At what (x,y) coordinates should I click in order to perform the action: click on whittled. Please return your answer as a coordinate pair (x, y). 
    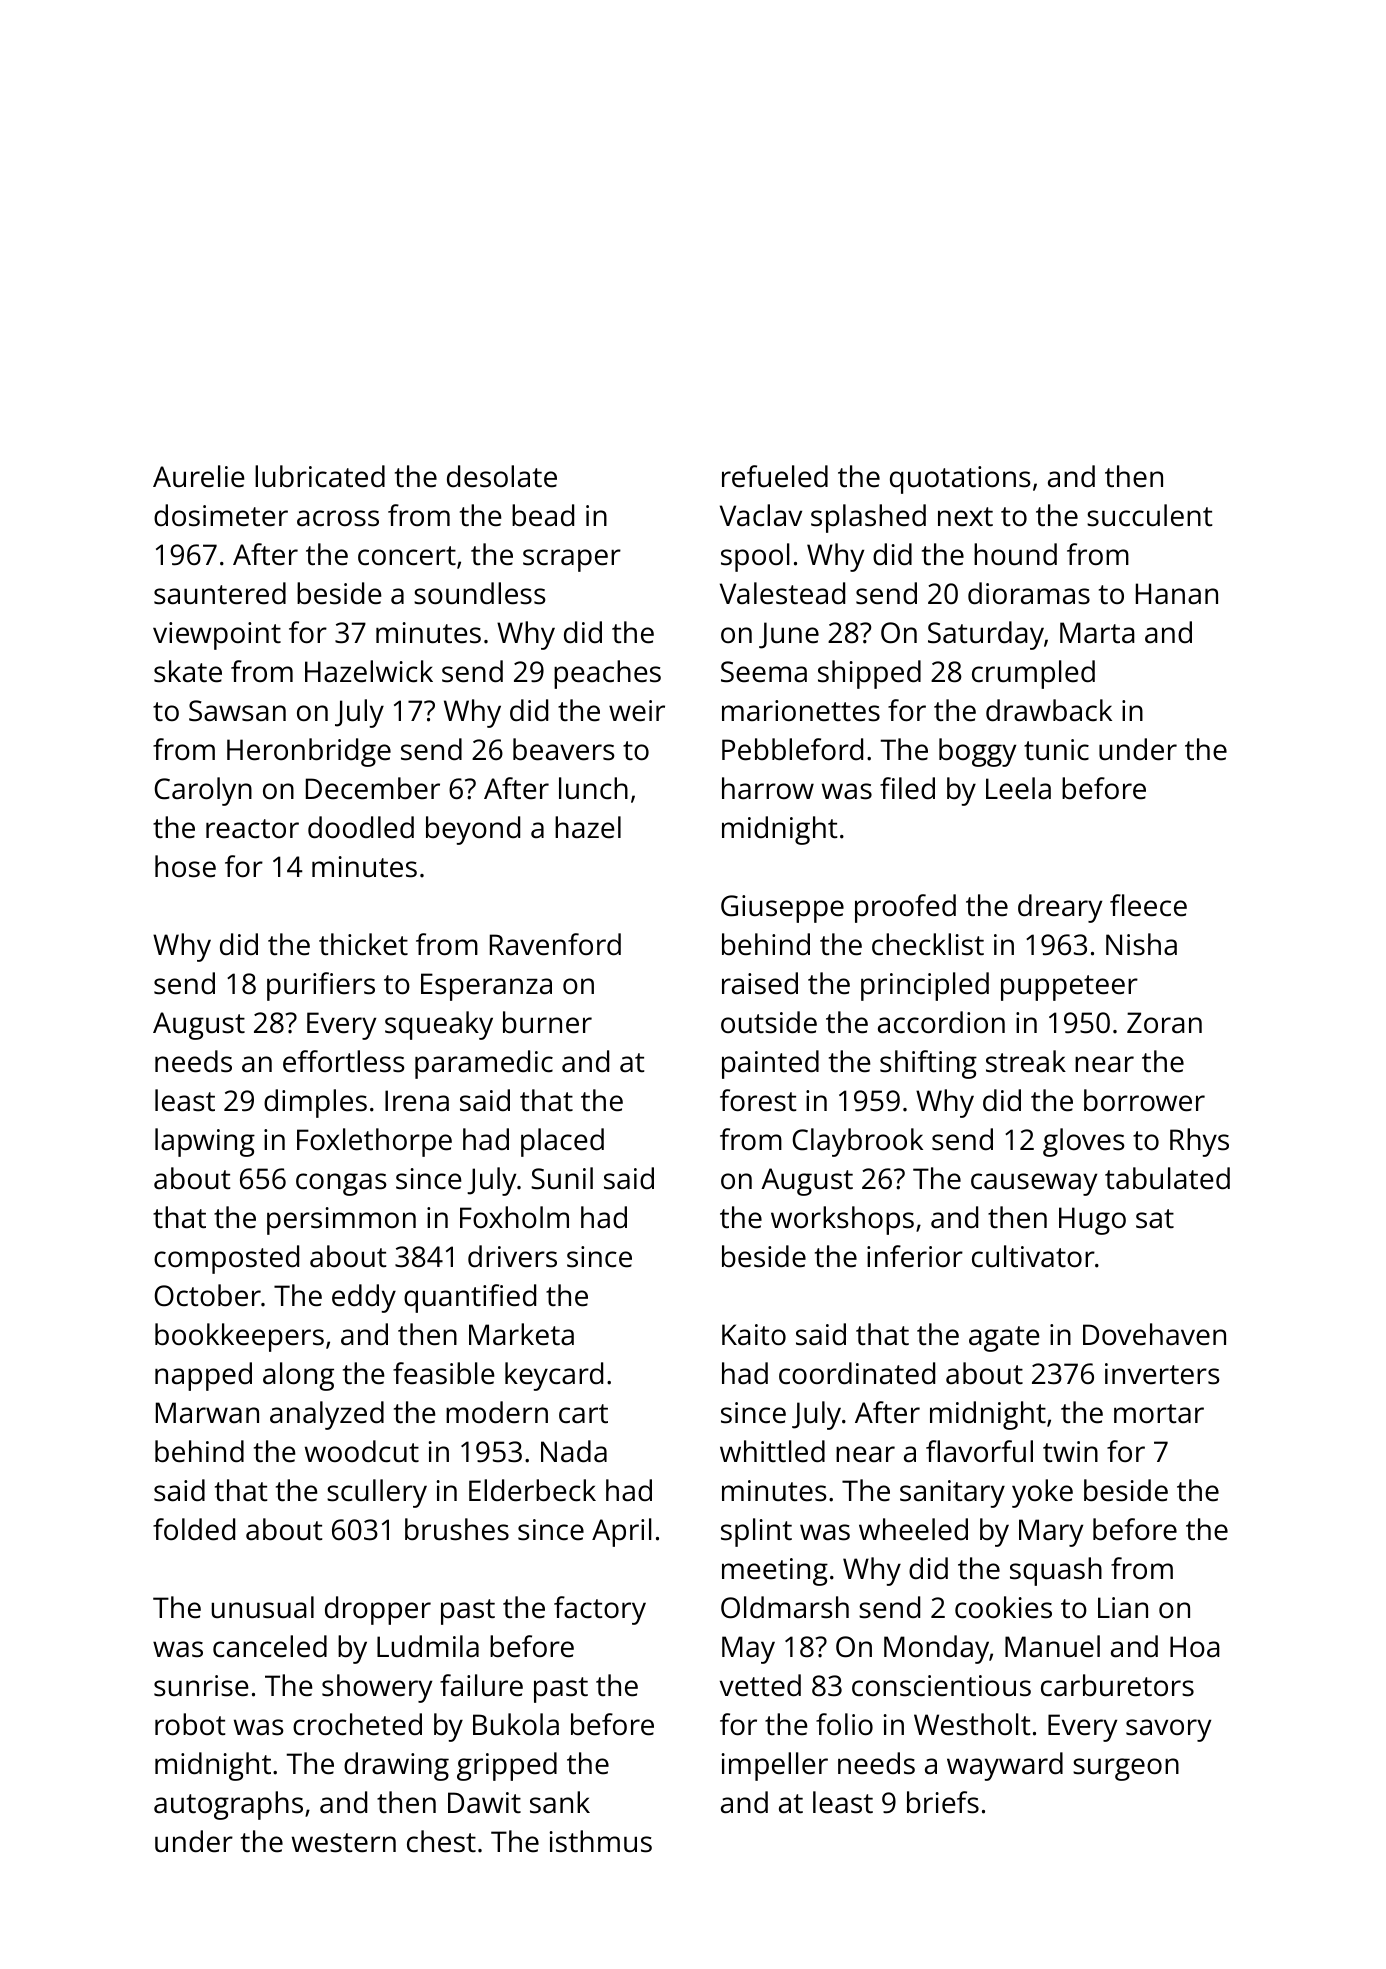
    Looking at the image, I should click on (772, 1451).
